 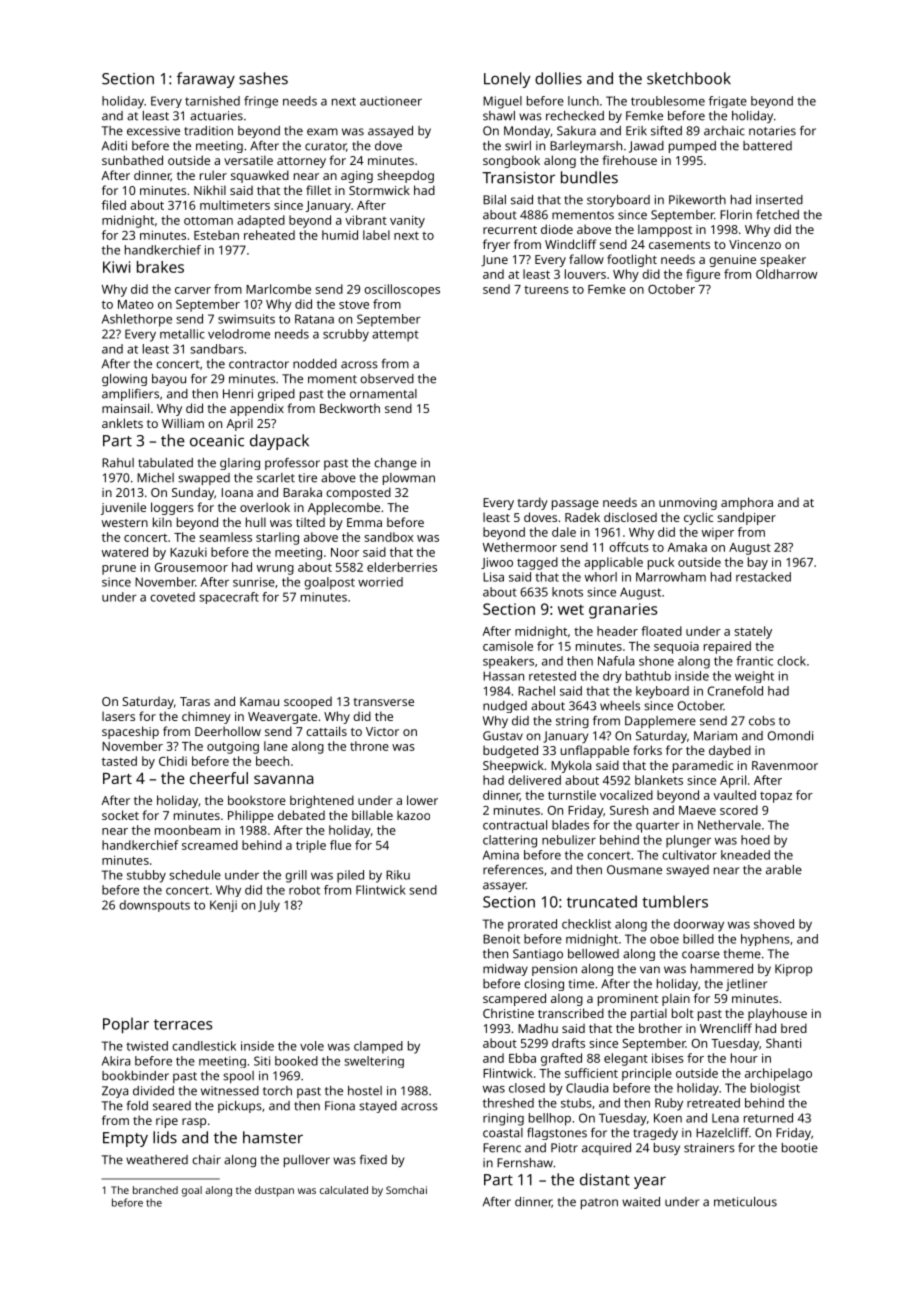 What do you see at coordinates (277, 1091) in the page?
I see `torch` at bounding box center [277, 1091].
